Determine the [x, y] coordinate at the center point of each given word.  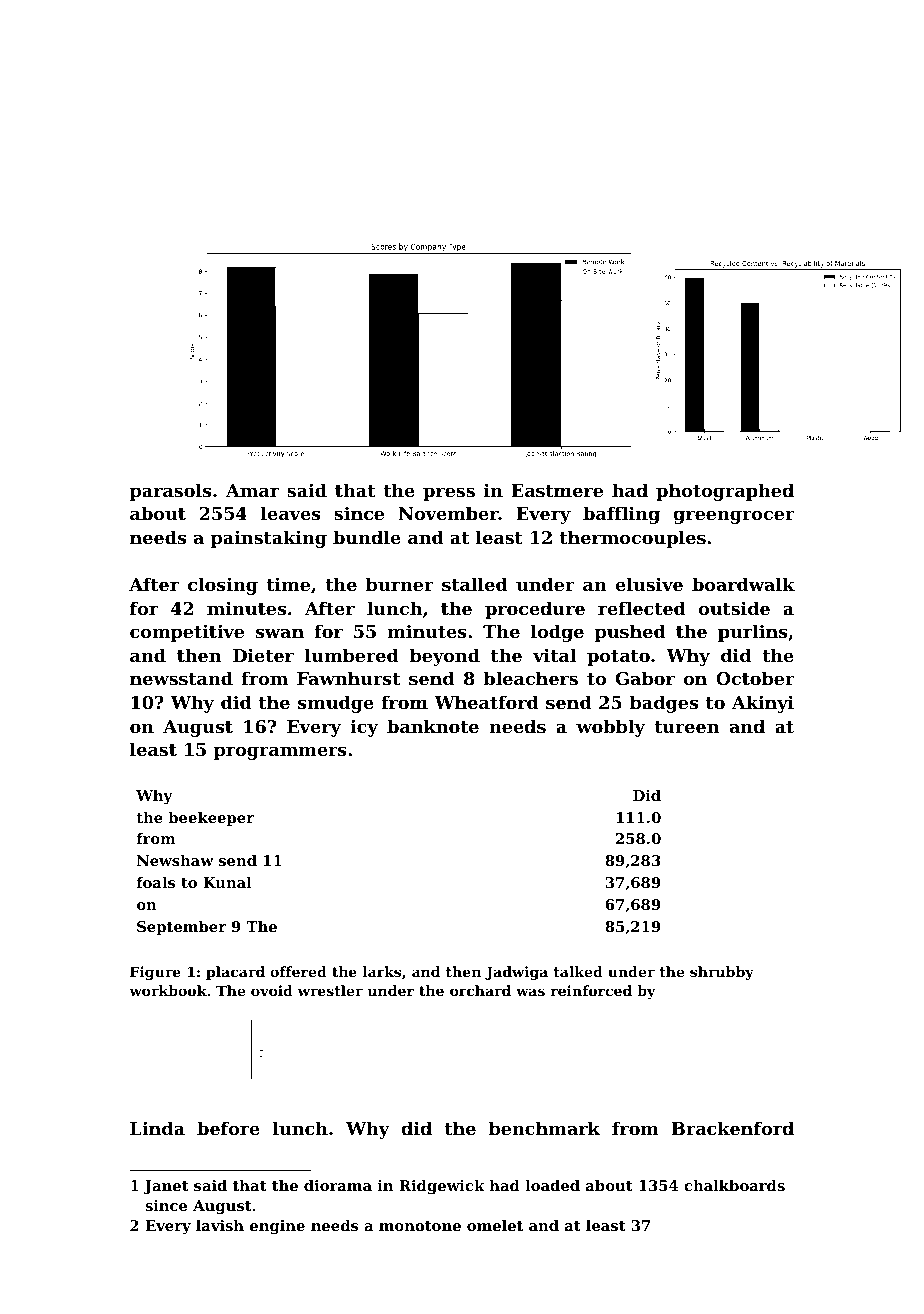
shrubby [722, 973]
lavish [220, 1225]
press [449, 494]
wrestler [330, 990]
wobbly [610, 728]
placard [235, 973]
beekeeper [211, 819]
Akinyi [763, 704]
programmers [280, 753]
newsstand [181, 678]
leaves [290, 513]
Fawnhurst [348, 678]
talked [578, 971]
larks [382, 971]
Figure [155, 973]
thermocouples [633, 539]
